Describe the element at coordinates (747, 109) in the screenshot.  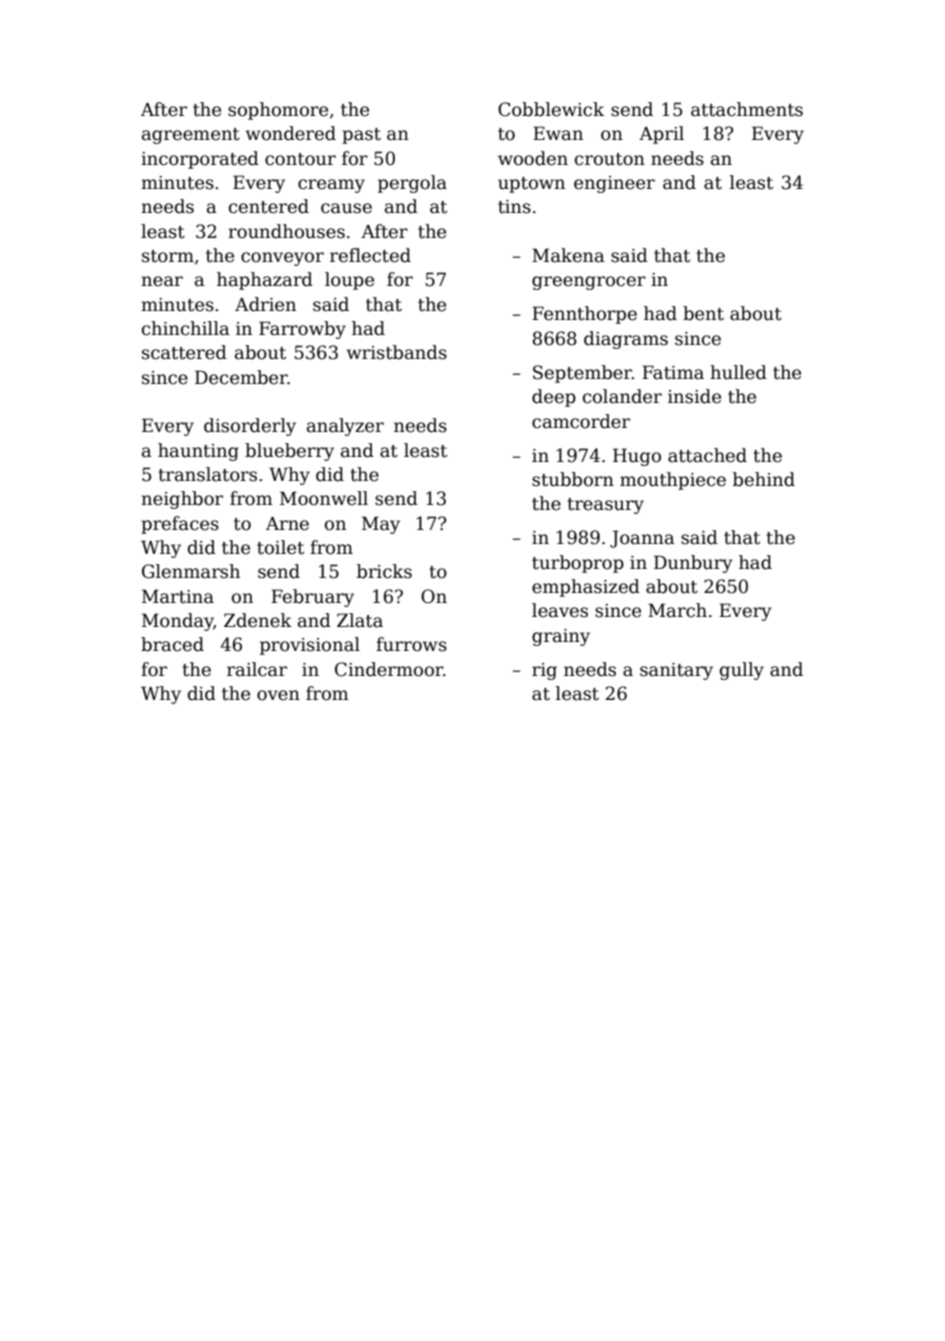
I see `attachments` at that location.
